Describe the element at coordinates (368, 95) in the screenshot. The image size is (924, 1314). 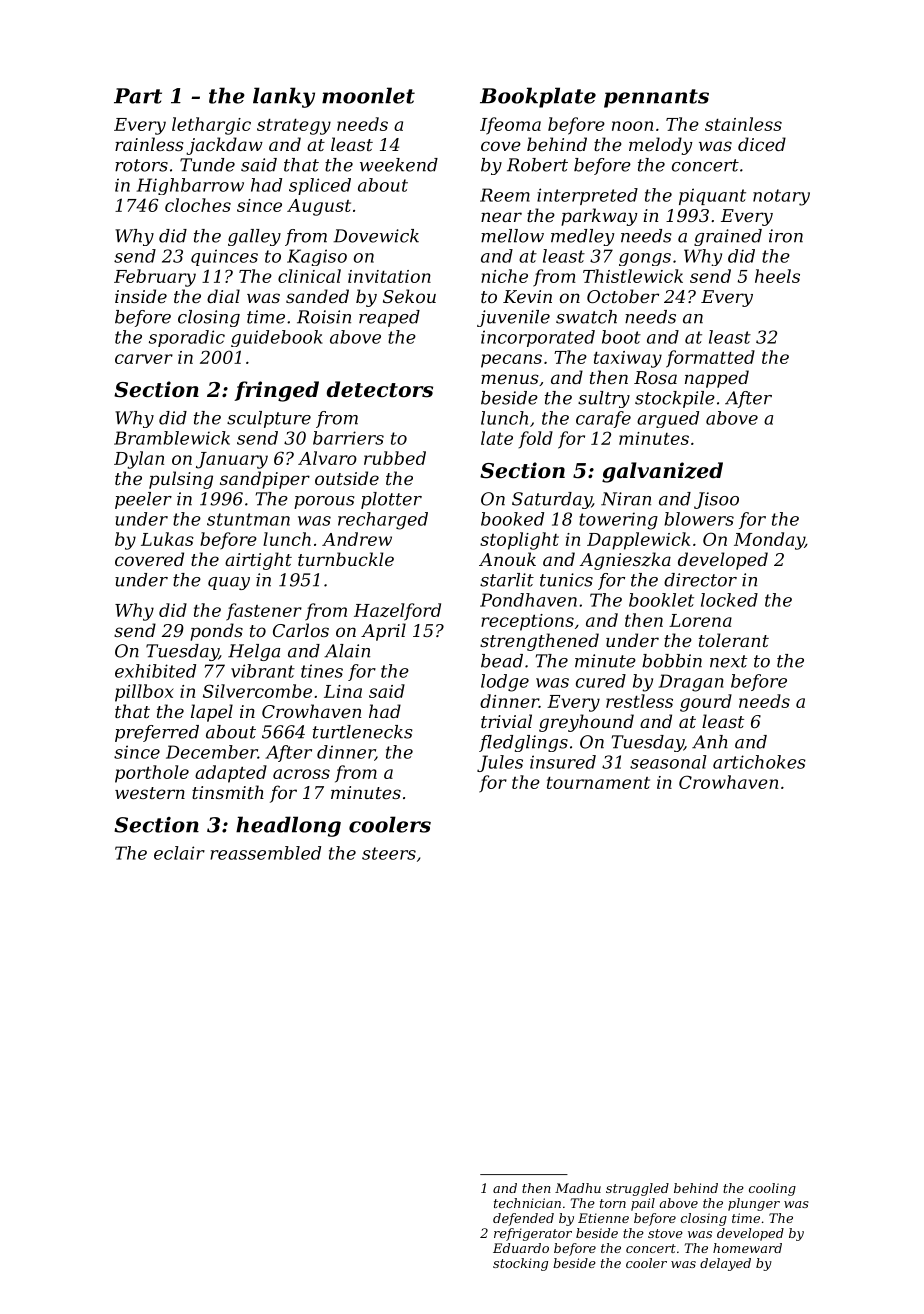
I see `moonlet` at that location.
